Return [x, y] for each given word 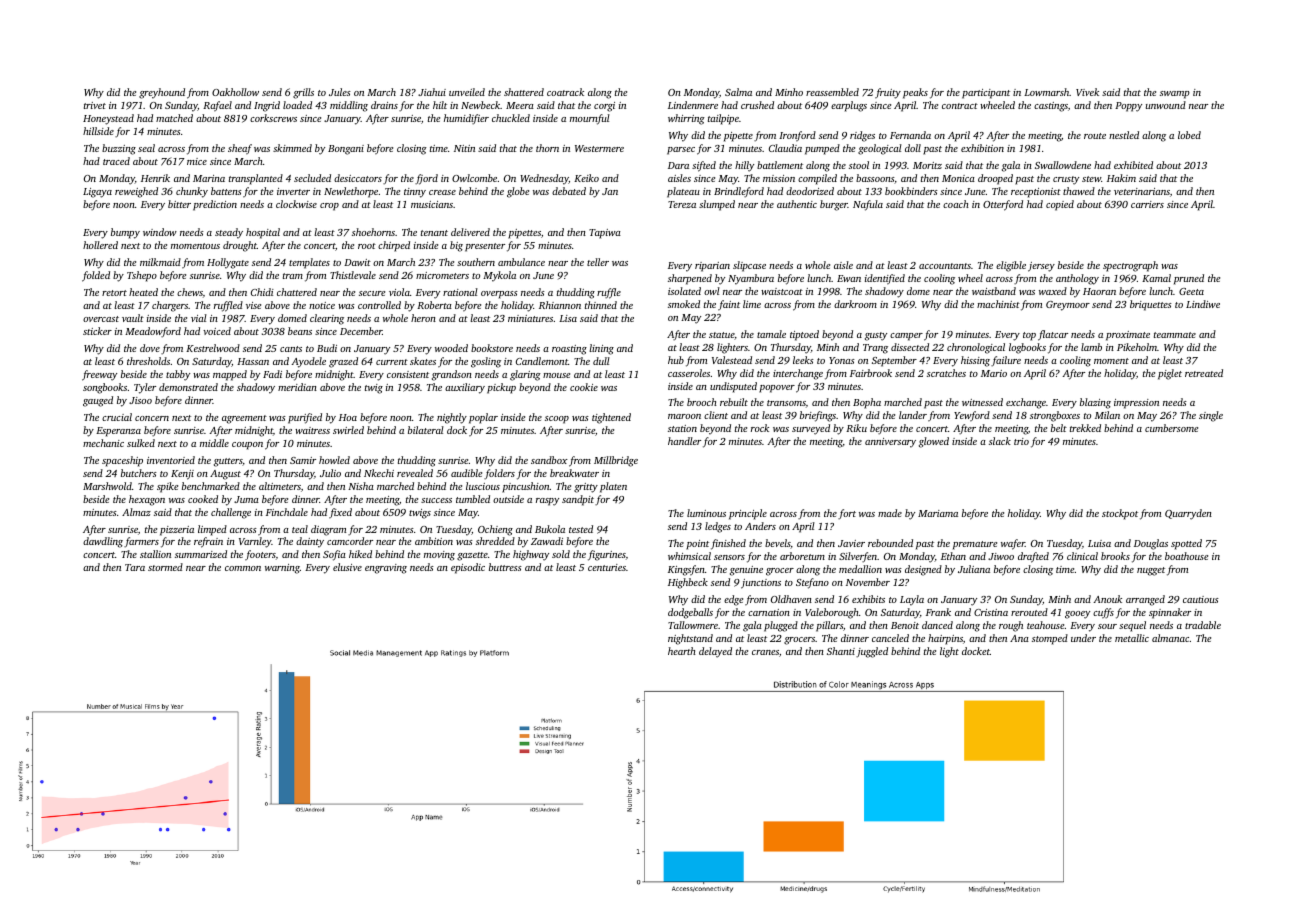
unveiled [467, 92]
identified [885, 279]
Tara [135, 567]
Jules [340, 92]
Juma [246, 499]
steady [229, 233]
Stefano [812, 583]
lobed [1189, 135]
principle [748, 514]
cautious [1201, 599]
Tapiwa [605, 234]
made [890, 513]
